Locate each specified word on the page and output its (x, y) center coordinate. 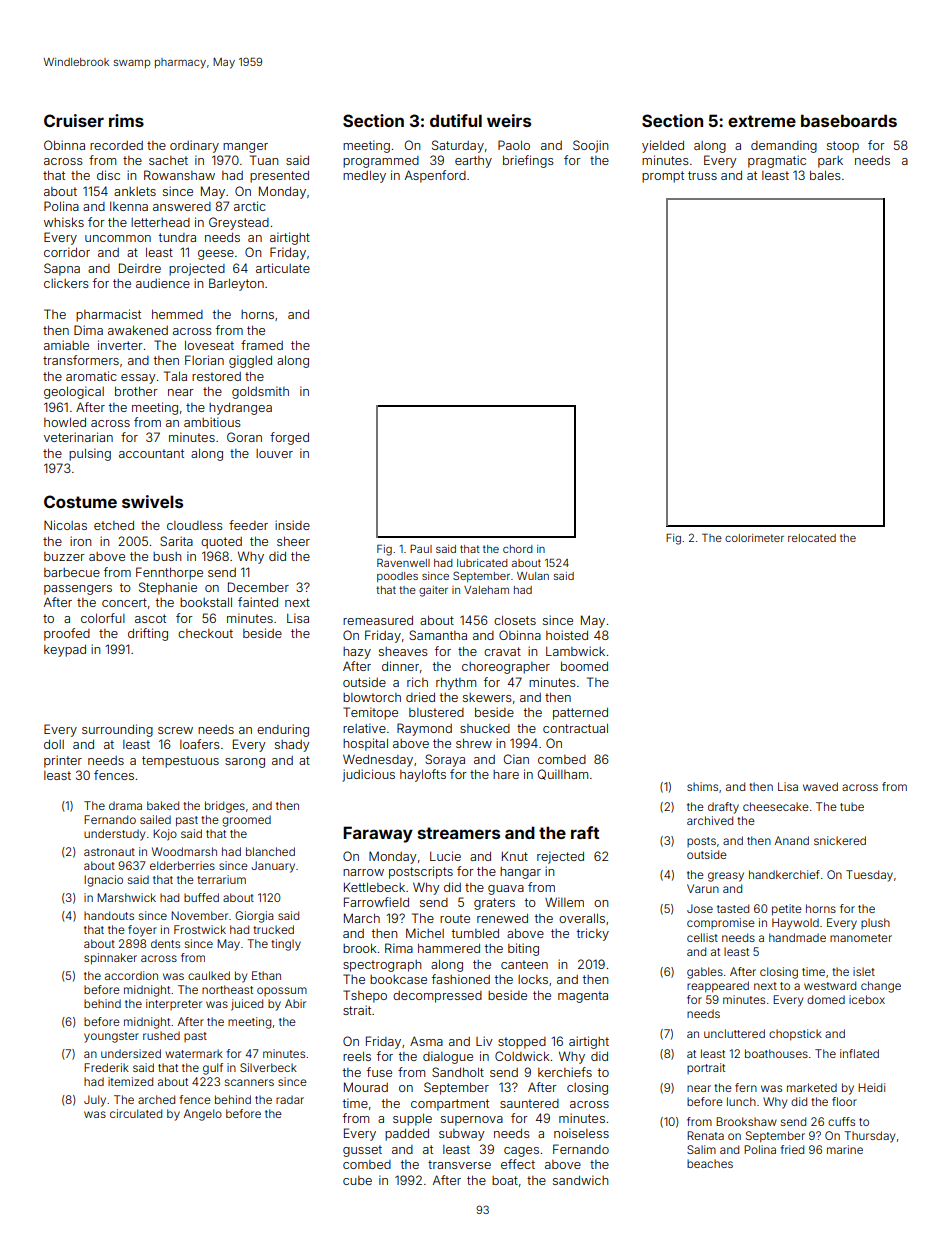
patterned (580, 713)
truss (702, 175)
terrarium (221, 879)
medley (364, 176)
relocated (812, 538)
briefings (528, 161)
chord (518, 549)
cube (357, 1180)
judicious (368, 775)
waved (820, 786)
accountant (151, 453)
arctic (250, 206)
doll (54, 744)
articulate (283, 268)
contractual (575, 728)
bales (825, 175)
